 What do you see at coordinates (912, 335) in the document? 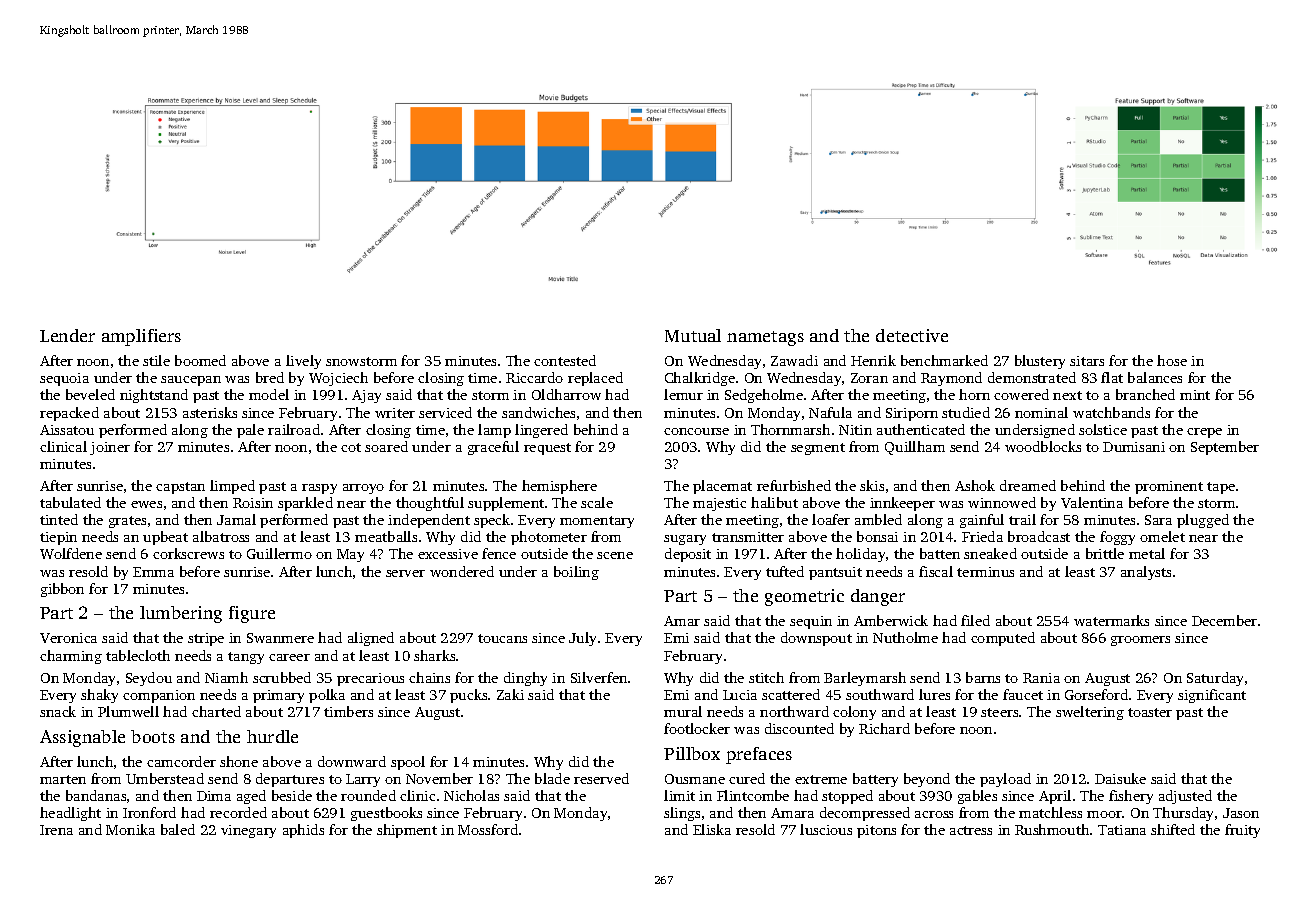
I see `detective` at bounding box center [912, 335].
